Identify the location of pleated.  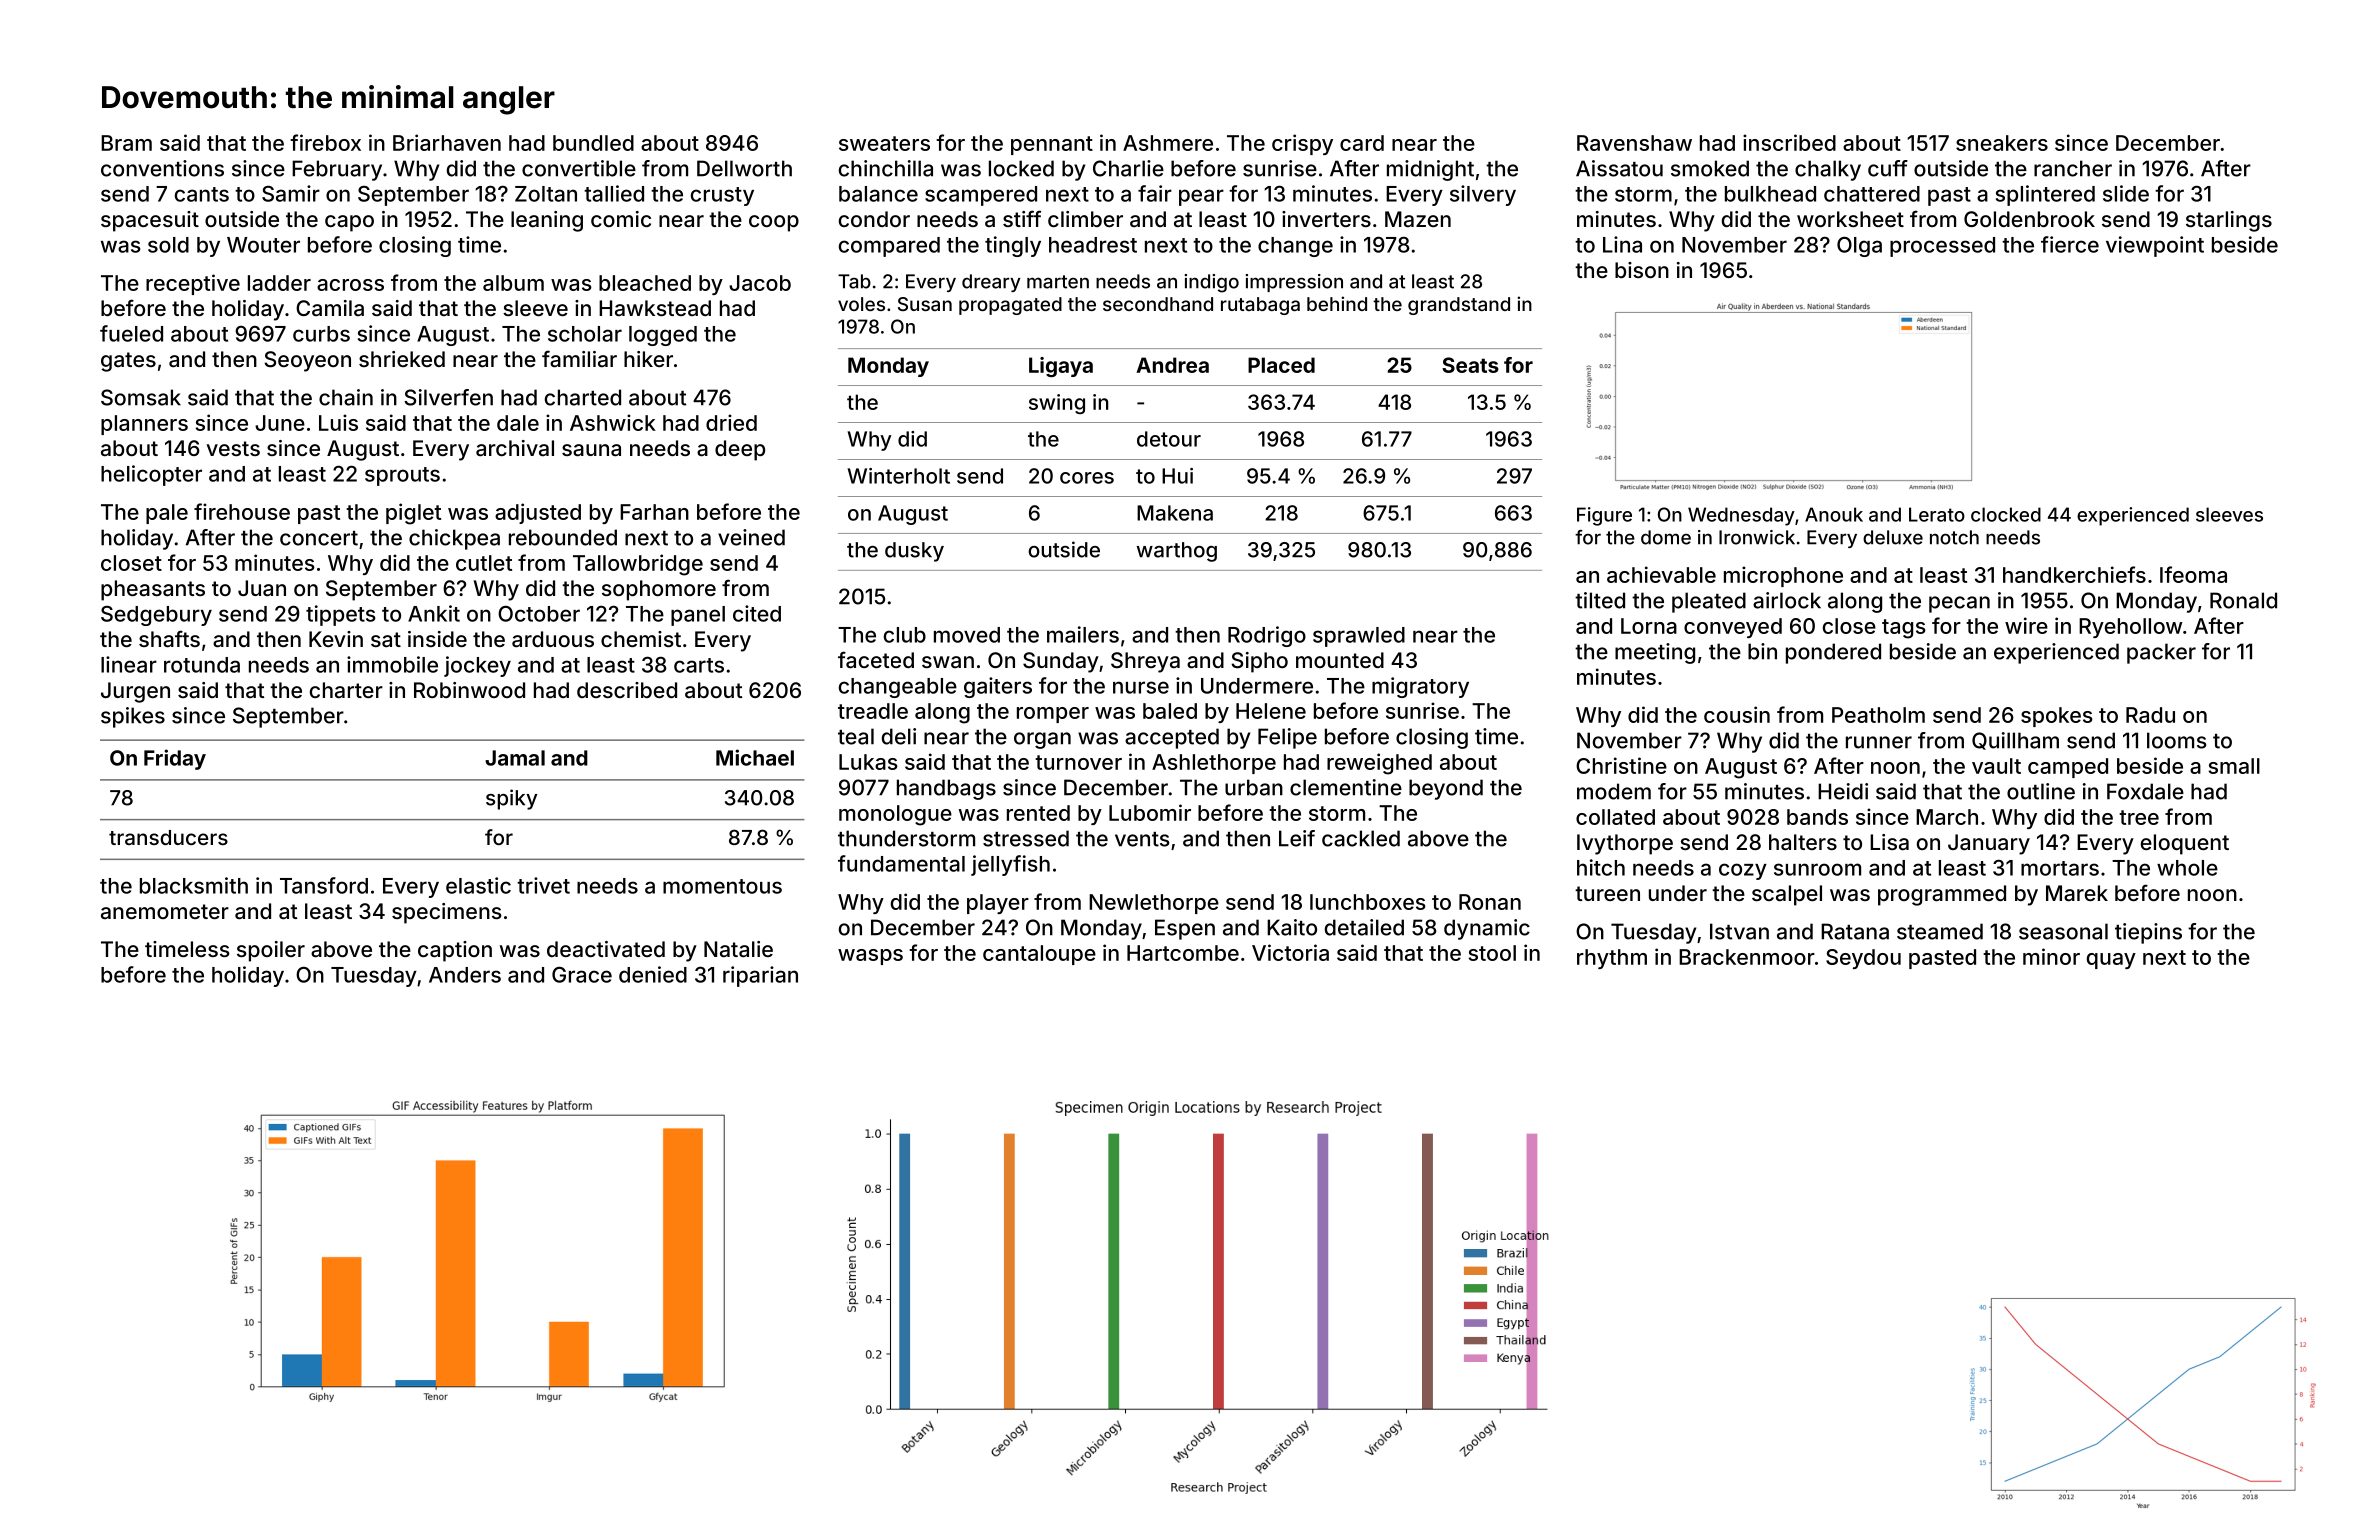
(1709, 602).
